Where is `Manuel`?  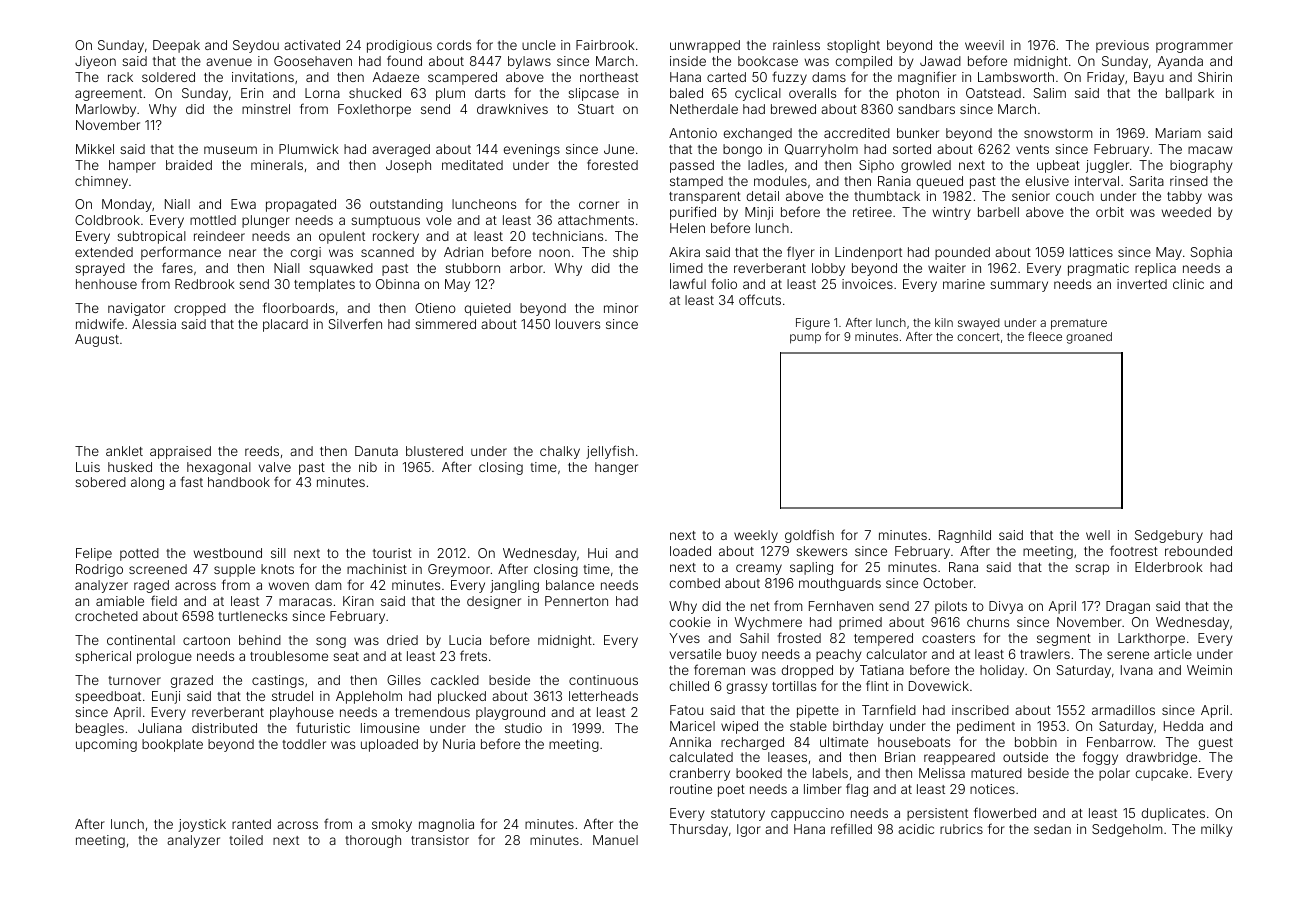
Manuel is located at coordinates (615, 840).
